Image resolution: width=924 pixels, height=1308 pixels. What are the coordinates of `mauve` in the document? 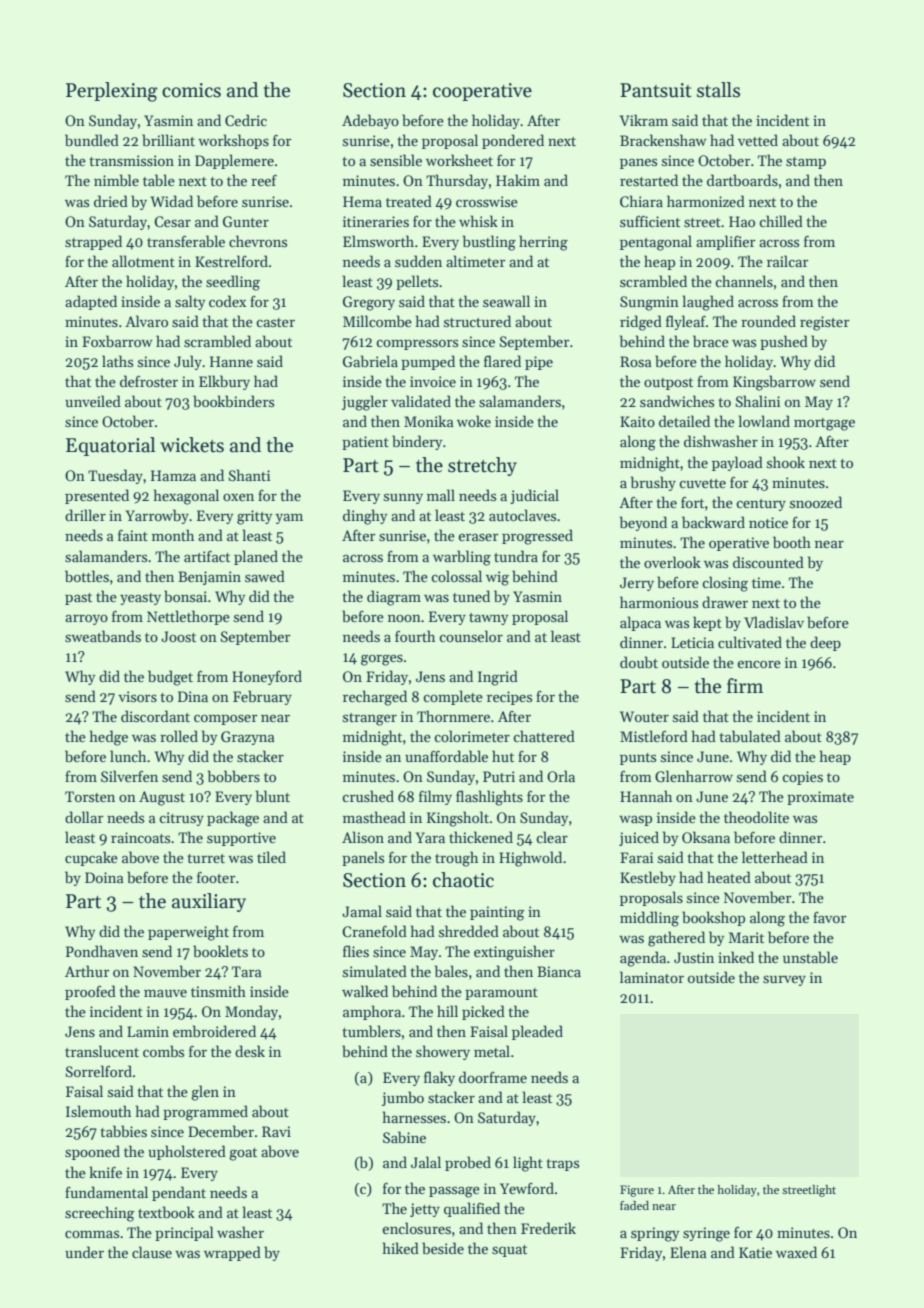 It's located at (165, 993).
